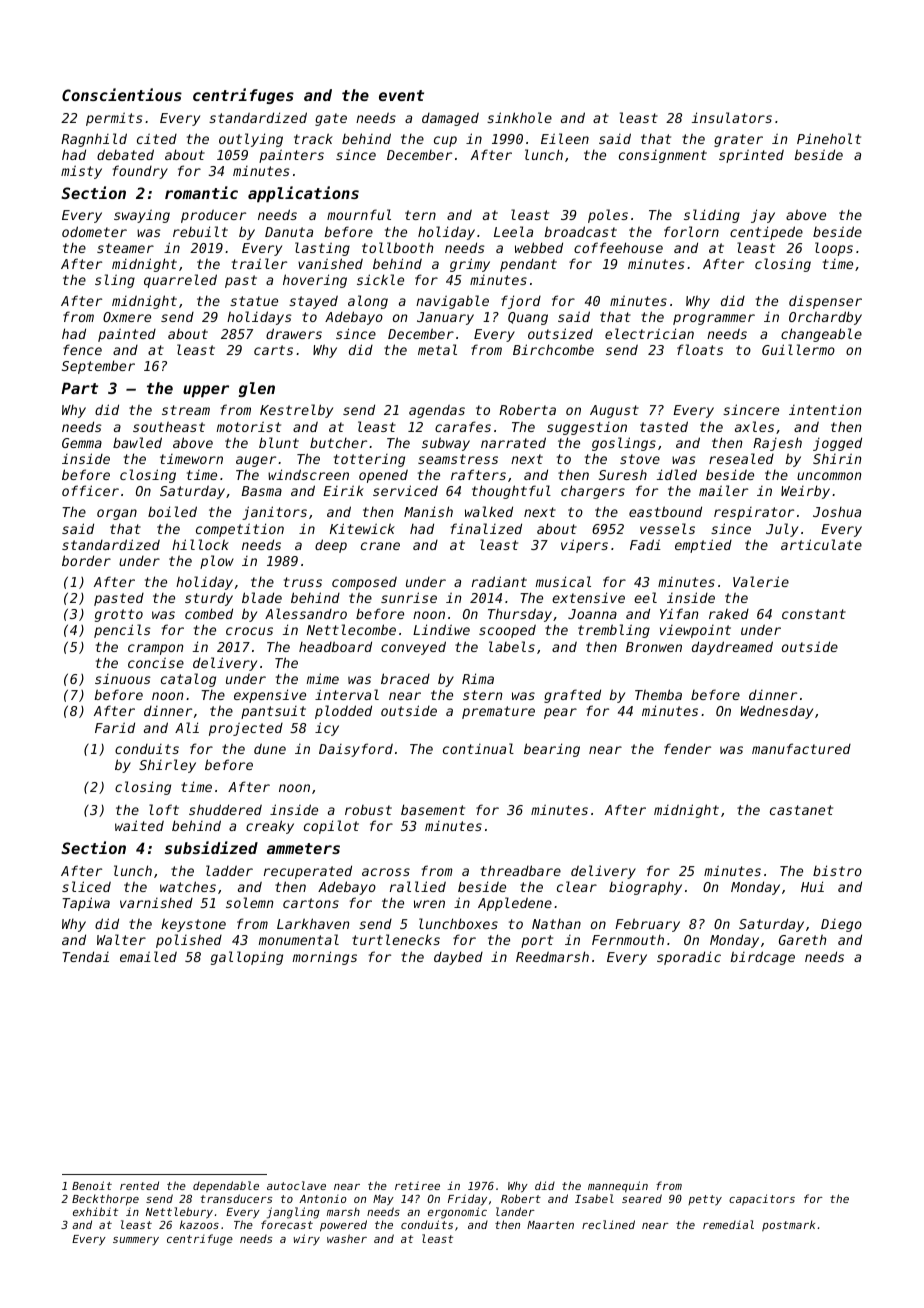 This screenshot has width=924, height=1308. What do you see at coordinates (766, 233) in the screenshot?
I see `centipede` at bounding box center [766, 233].
